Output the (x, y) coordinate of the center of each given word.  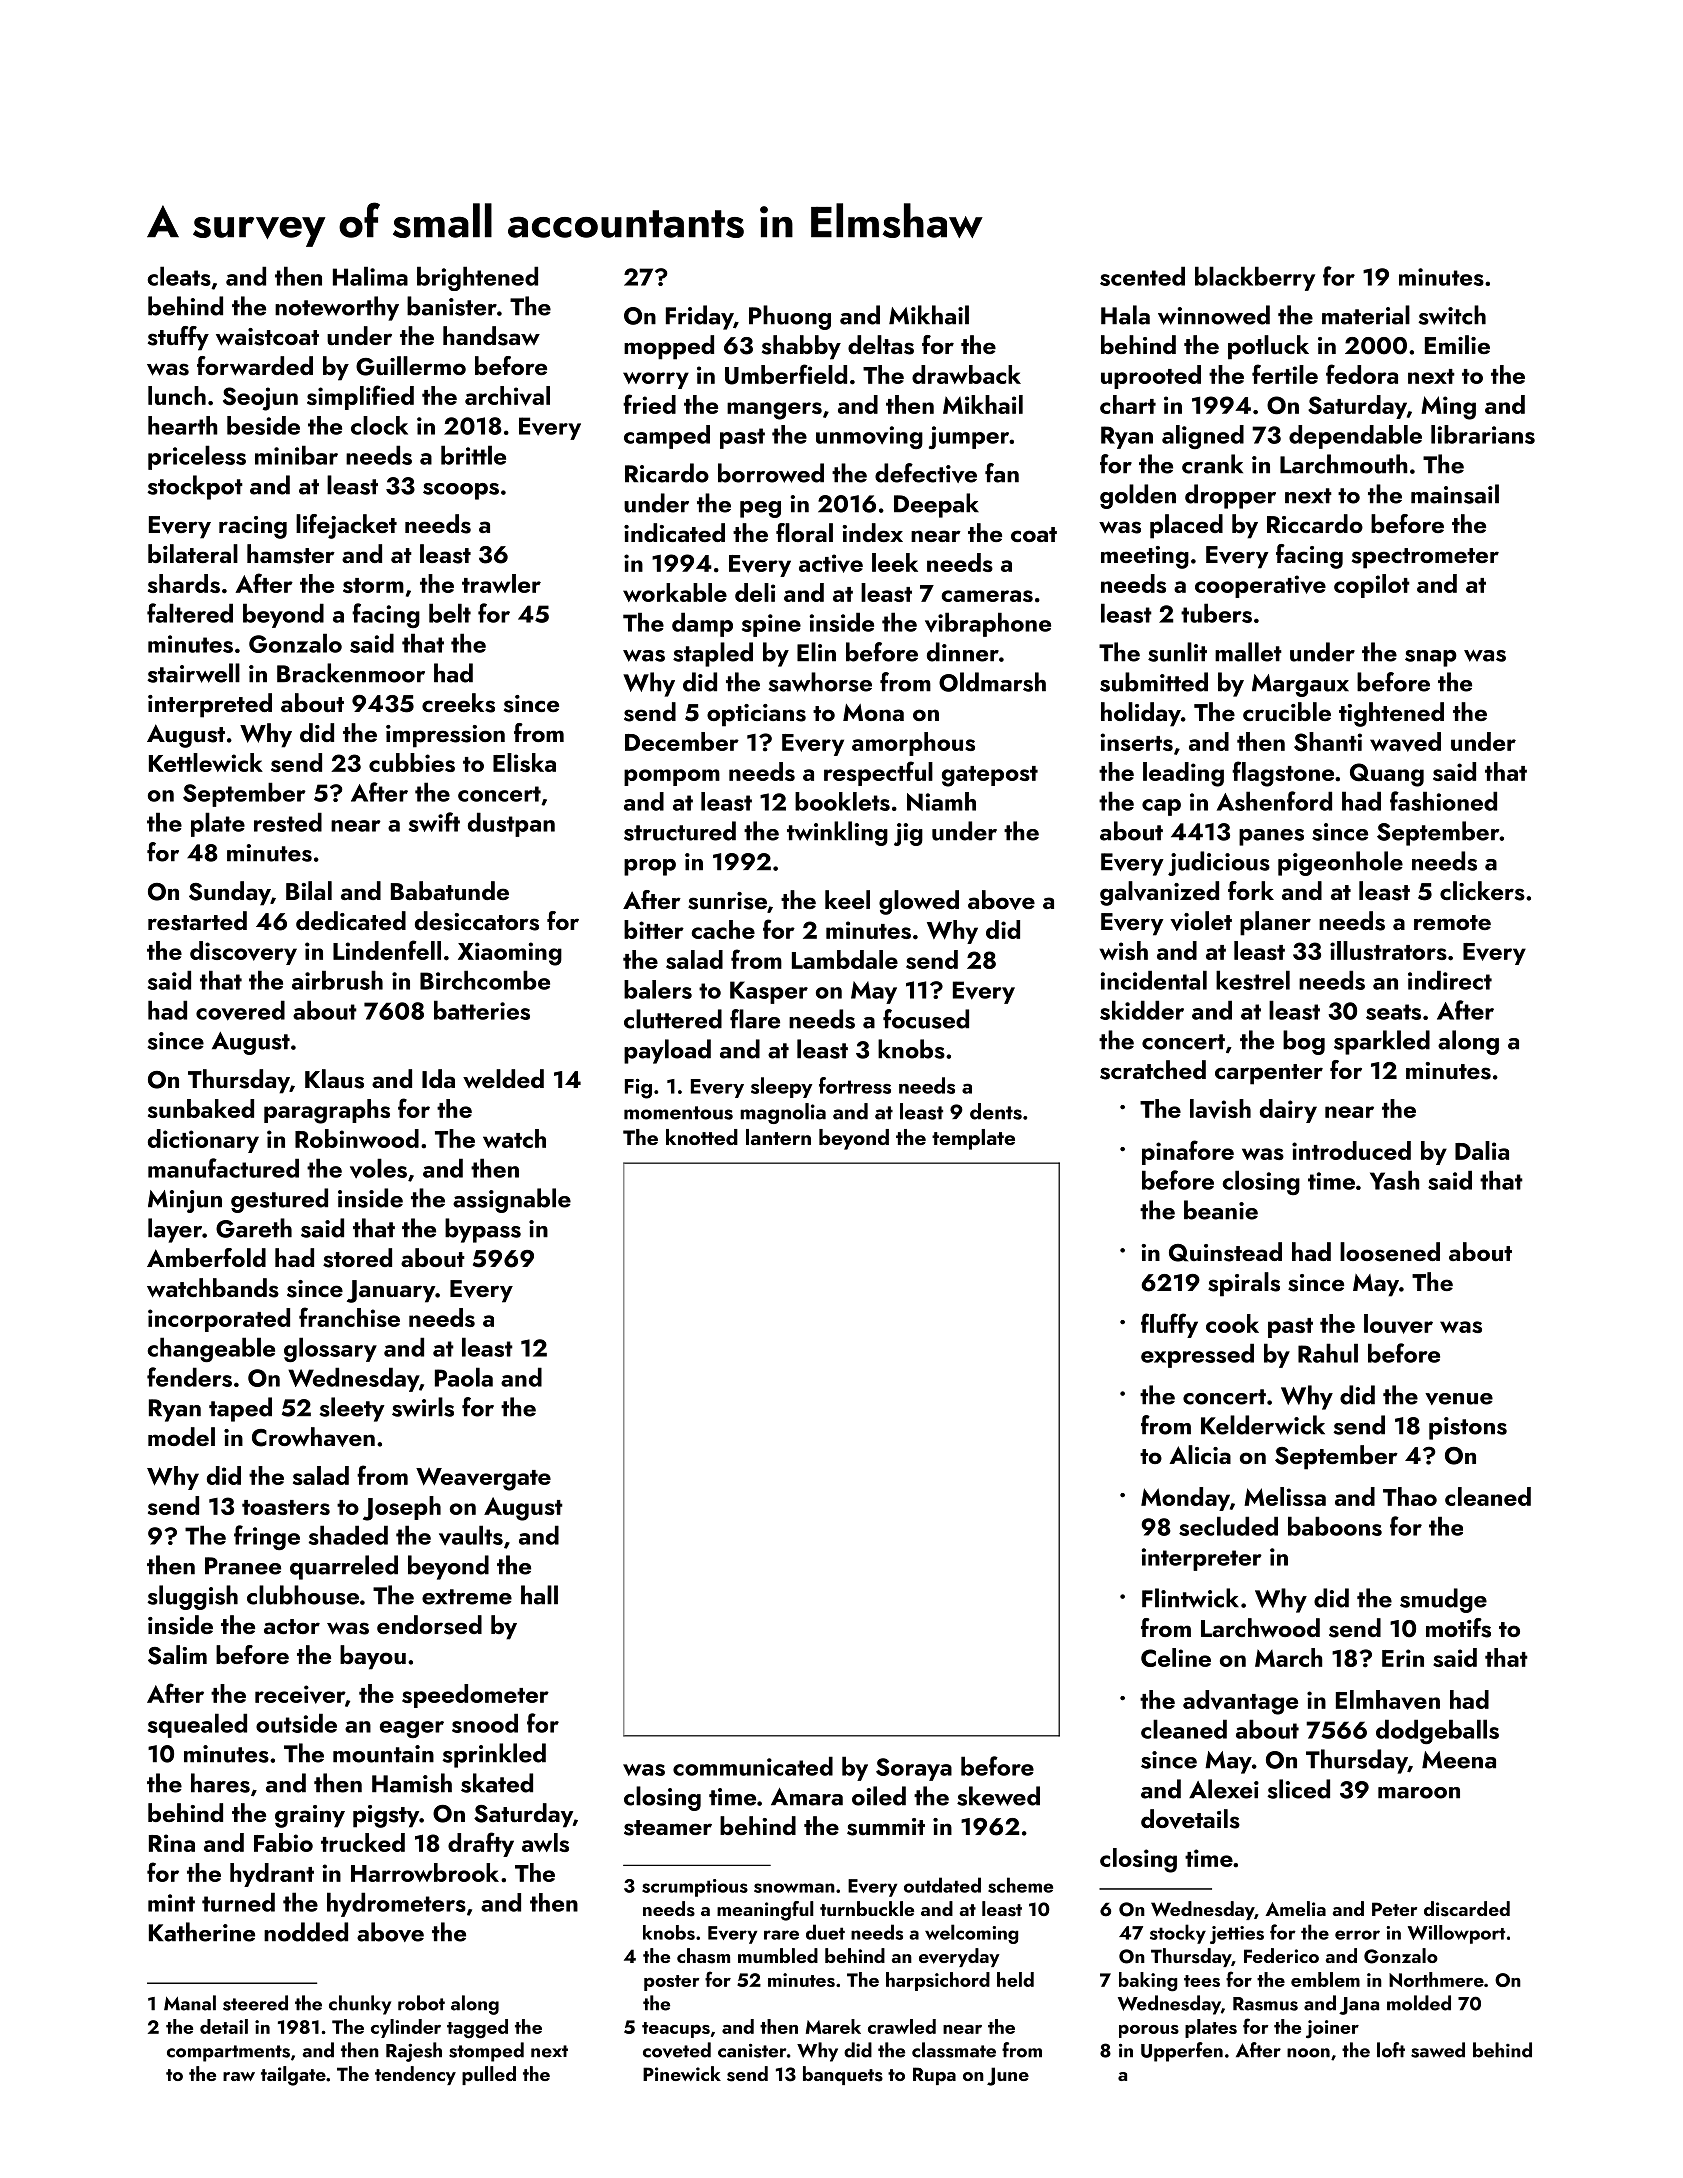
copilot (1372, 586)
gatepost (990, 776)
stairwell (193, 673)
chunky (360, 2005)
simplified (360, 397)
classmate (954, 2050)
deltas (881, 345)
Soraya (914, 1769)
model (181, 1436)
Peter (1394, 1909)
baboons (1335, 1526)
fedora (1362, 374)
